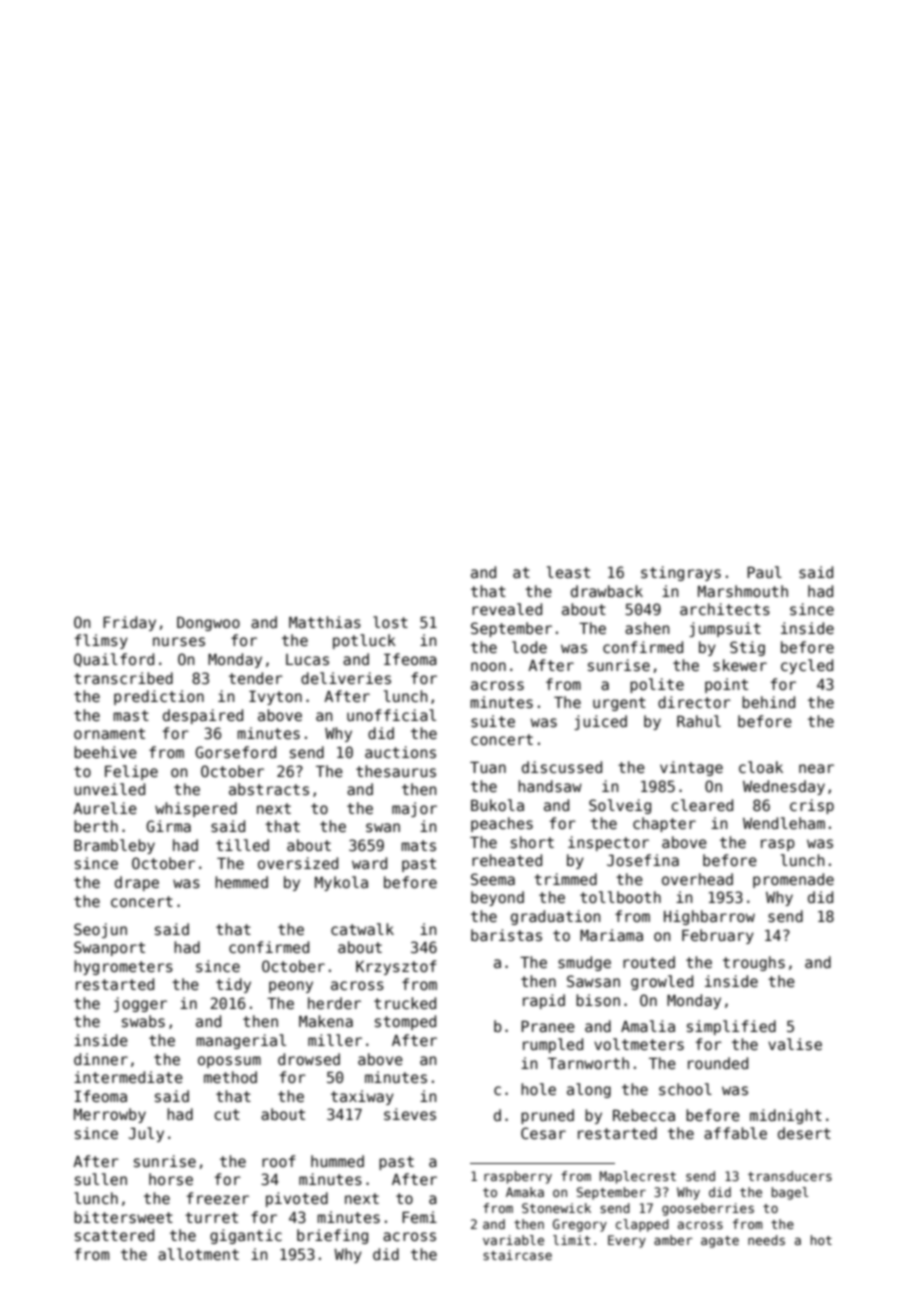 The height and width of the image is (1316, 908). What do you see at coordinates (644, 1115) in the image?
I see `Rebecca` at bounding box center [644, 1115].
